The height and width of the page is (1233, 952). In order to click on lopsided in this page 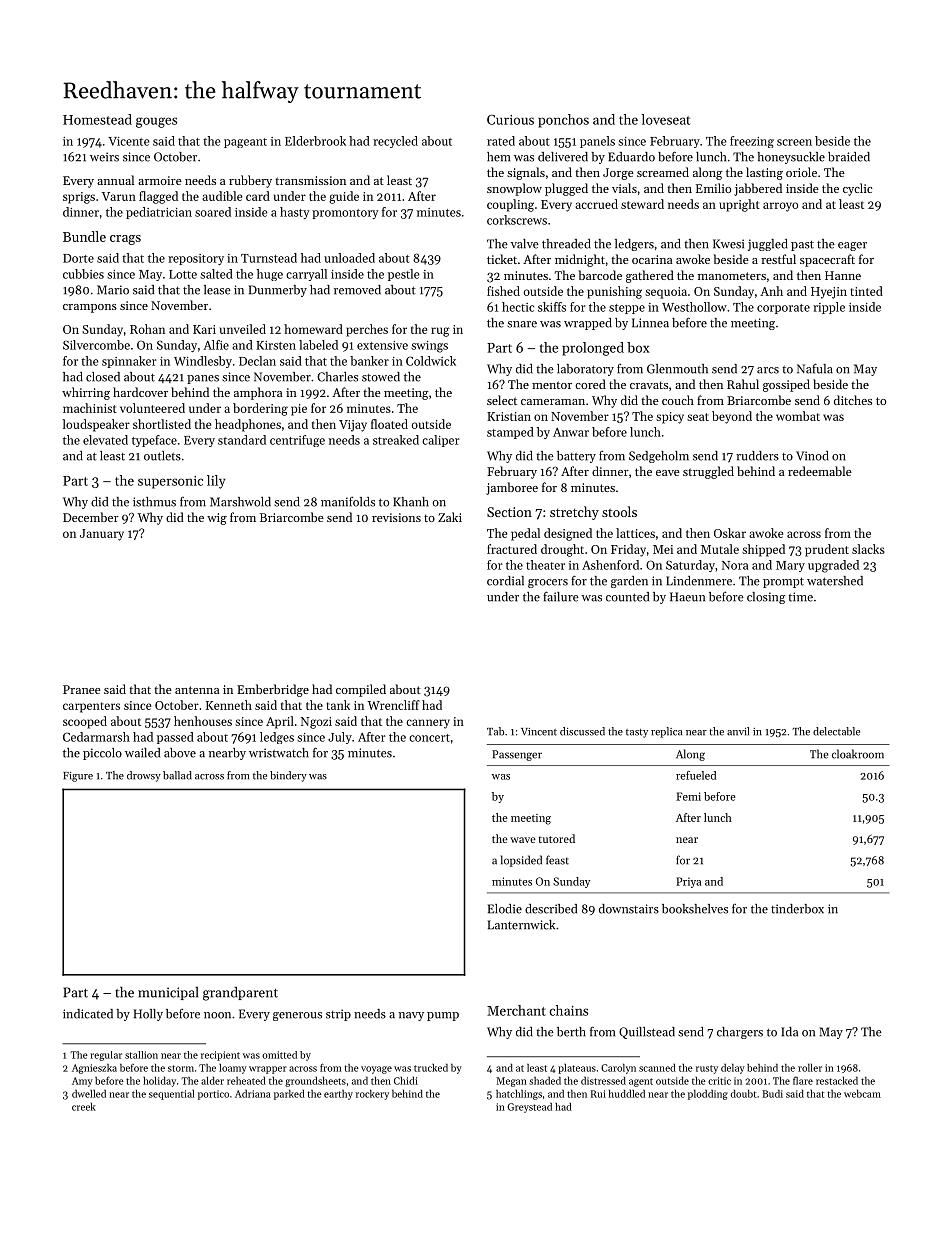, I will do `click(521, 861)`.
